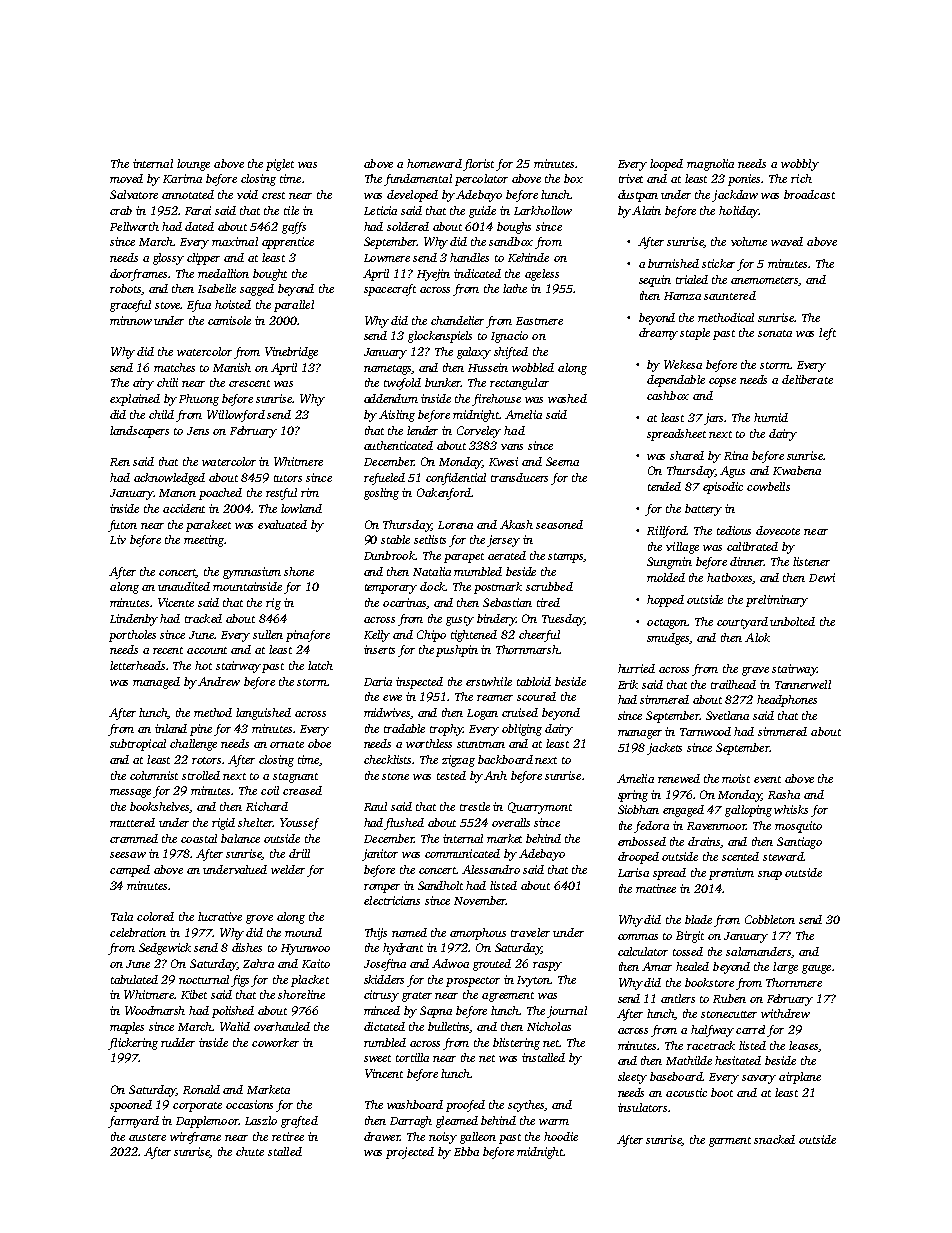 The image size is (952, 1233). What do you see at coordinates (412, 196) in the screenshot?
I see `developed` at bounding box center [412, 196].
